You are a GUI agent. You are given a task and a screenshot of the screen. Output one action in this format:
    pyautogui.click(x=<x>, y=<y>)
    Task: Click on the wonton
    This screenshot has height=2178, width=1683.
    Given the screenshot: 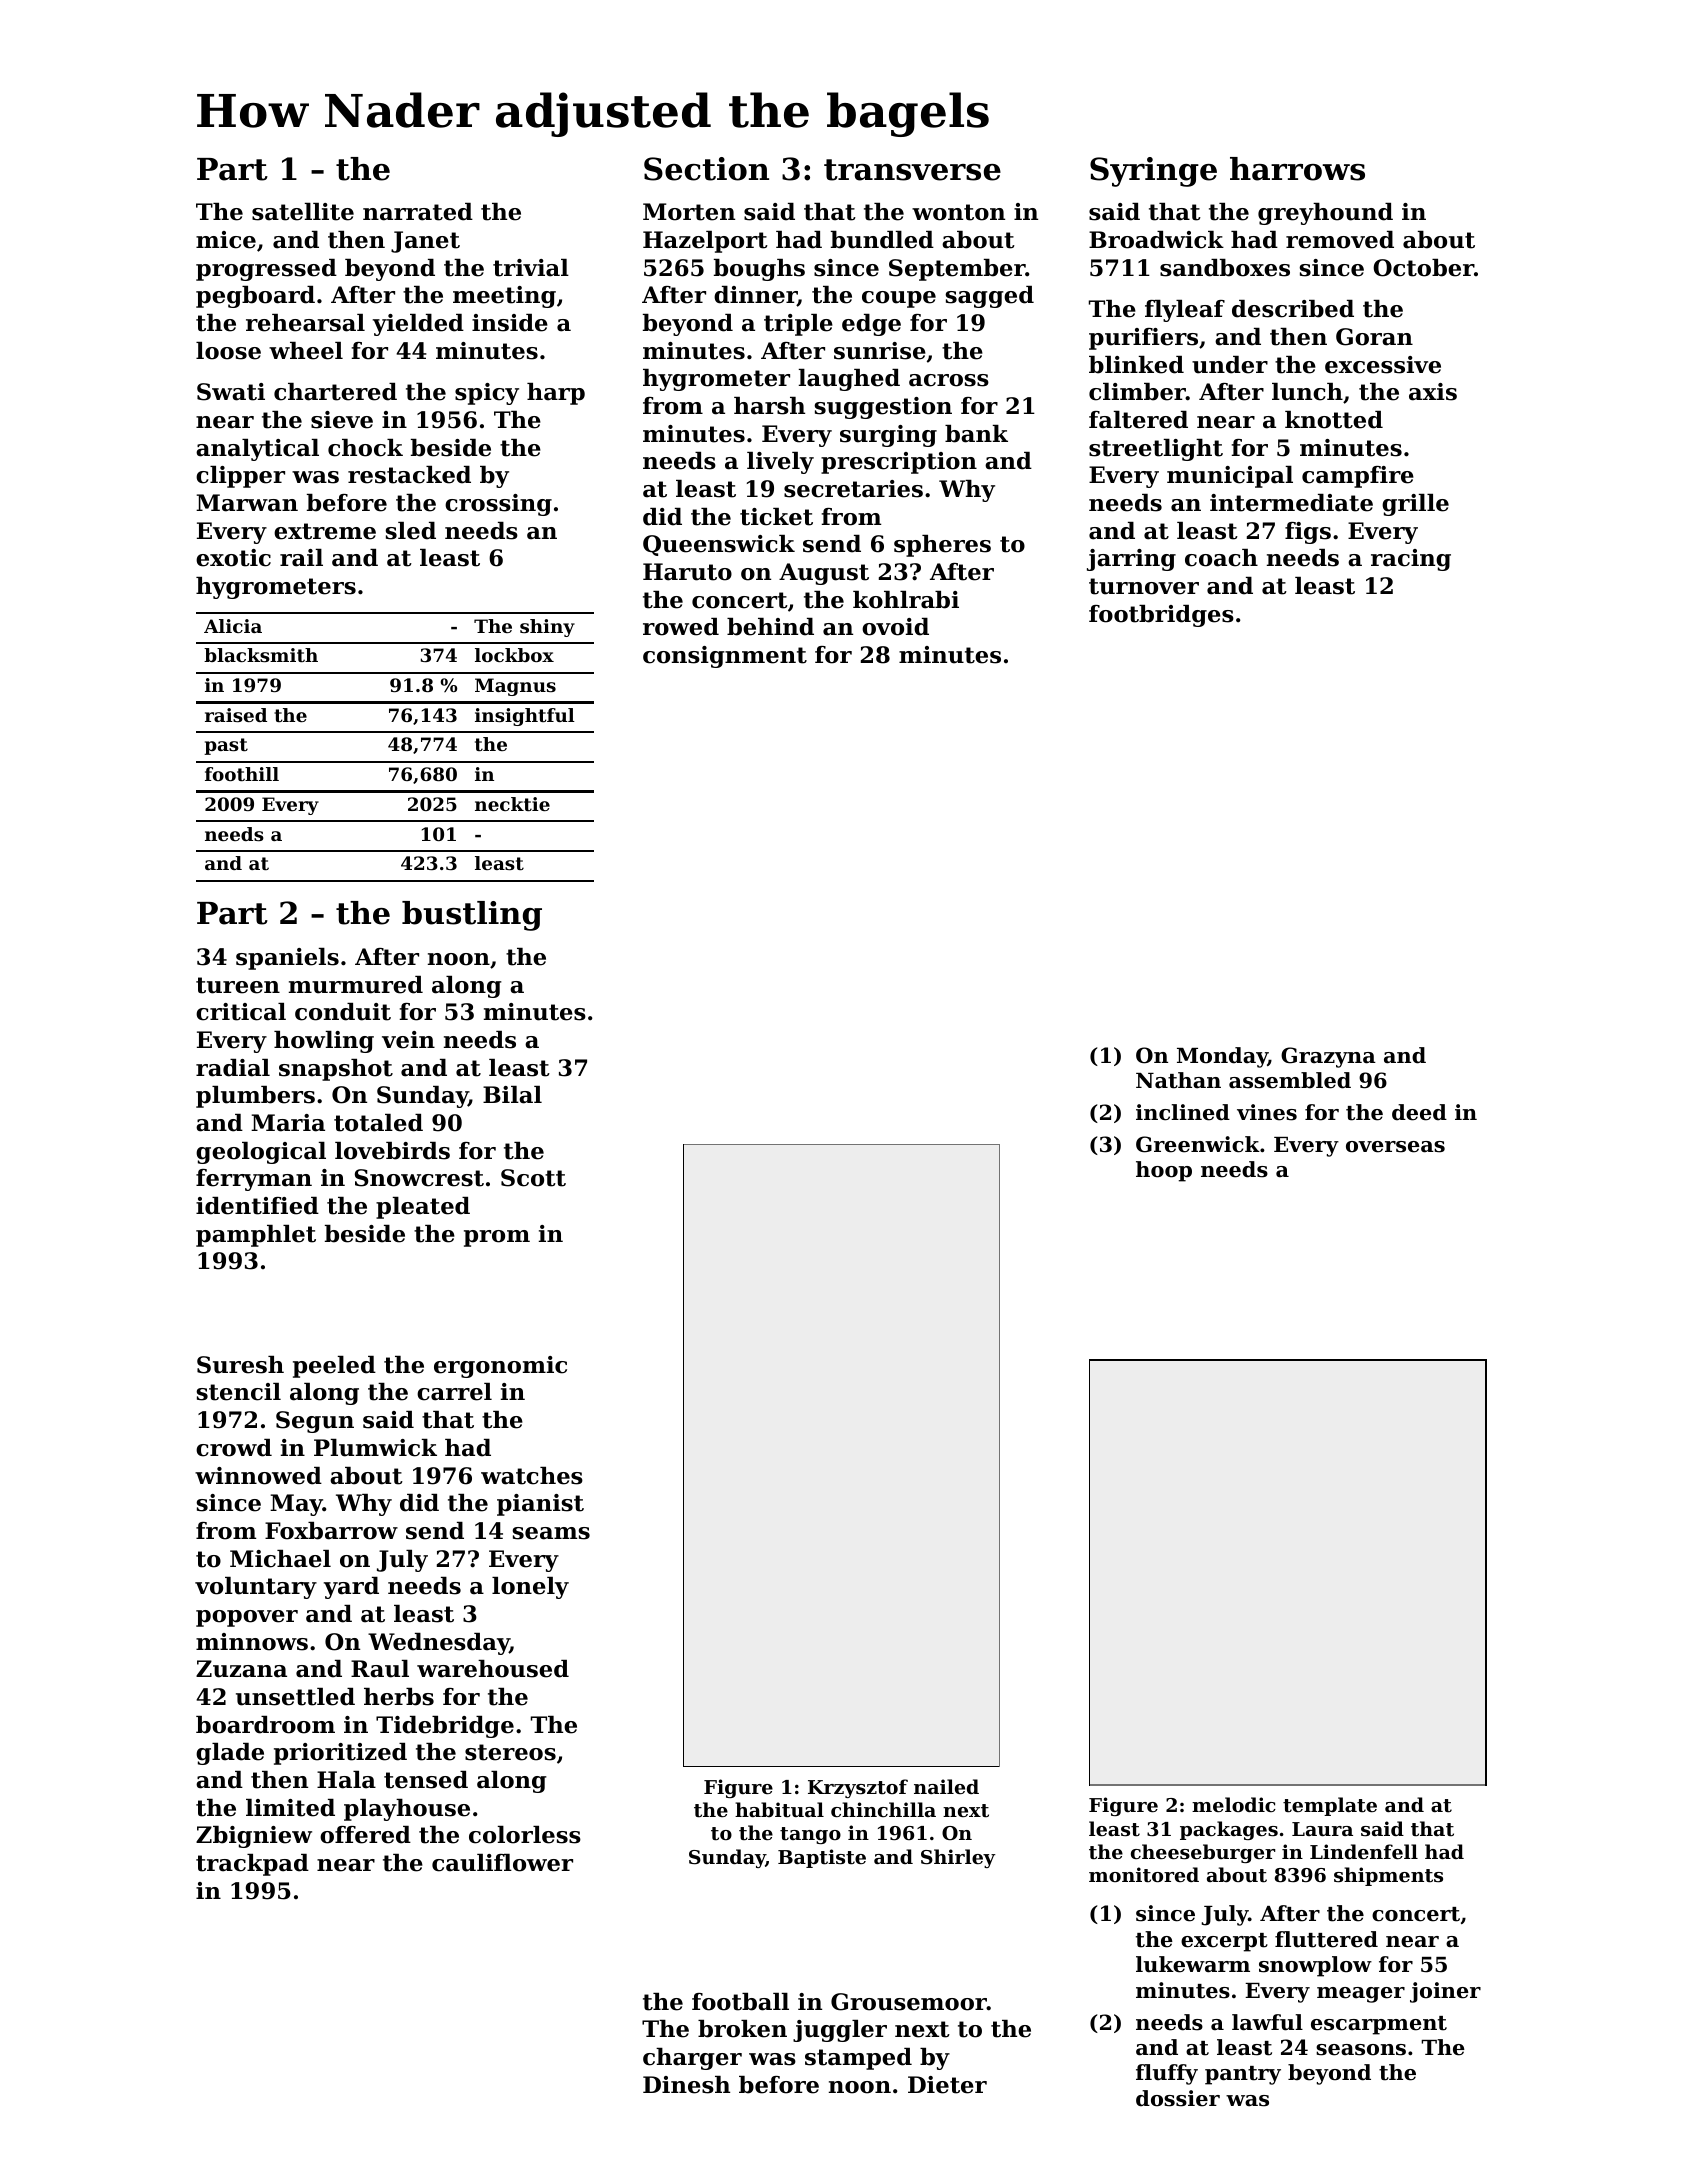 What is the action you would take?
    pyautogui.click(x=958, y=212)
